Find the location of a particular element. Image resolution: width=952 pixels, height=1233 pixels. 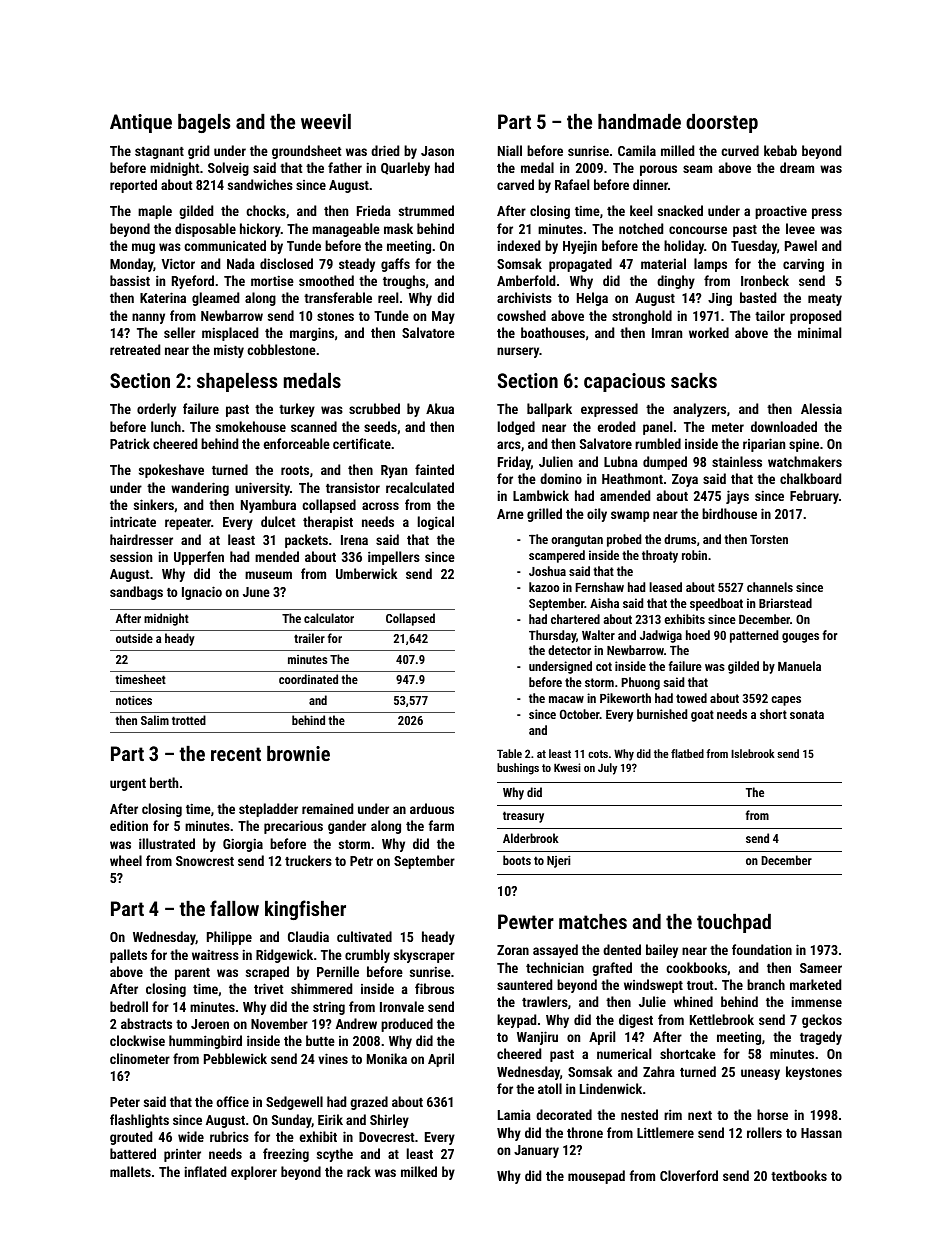

grid is located at coordinates (198, 152).
